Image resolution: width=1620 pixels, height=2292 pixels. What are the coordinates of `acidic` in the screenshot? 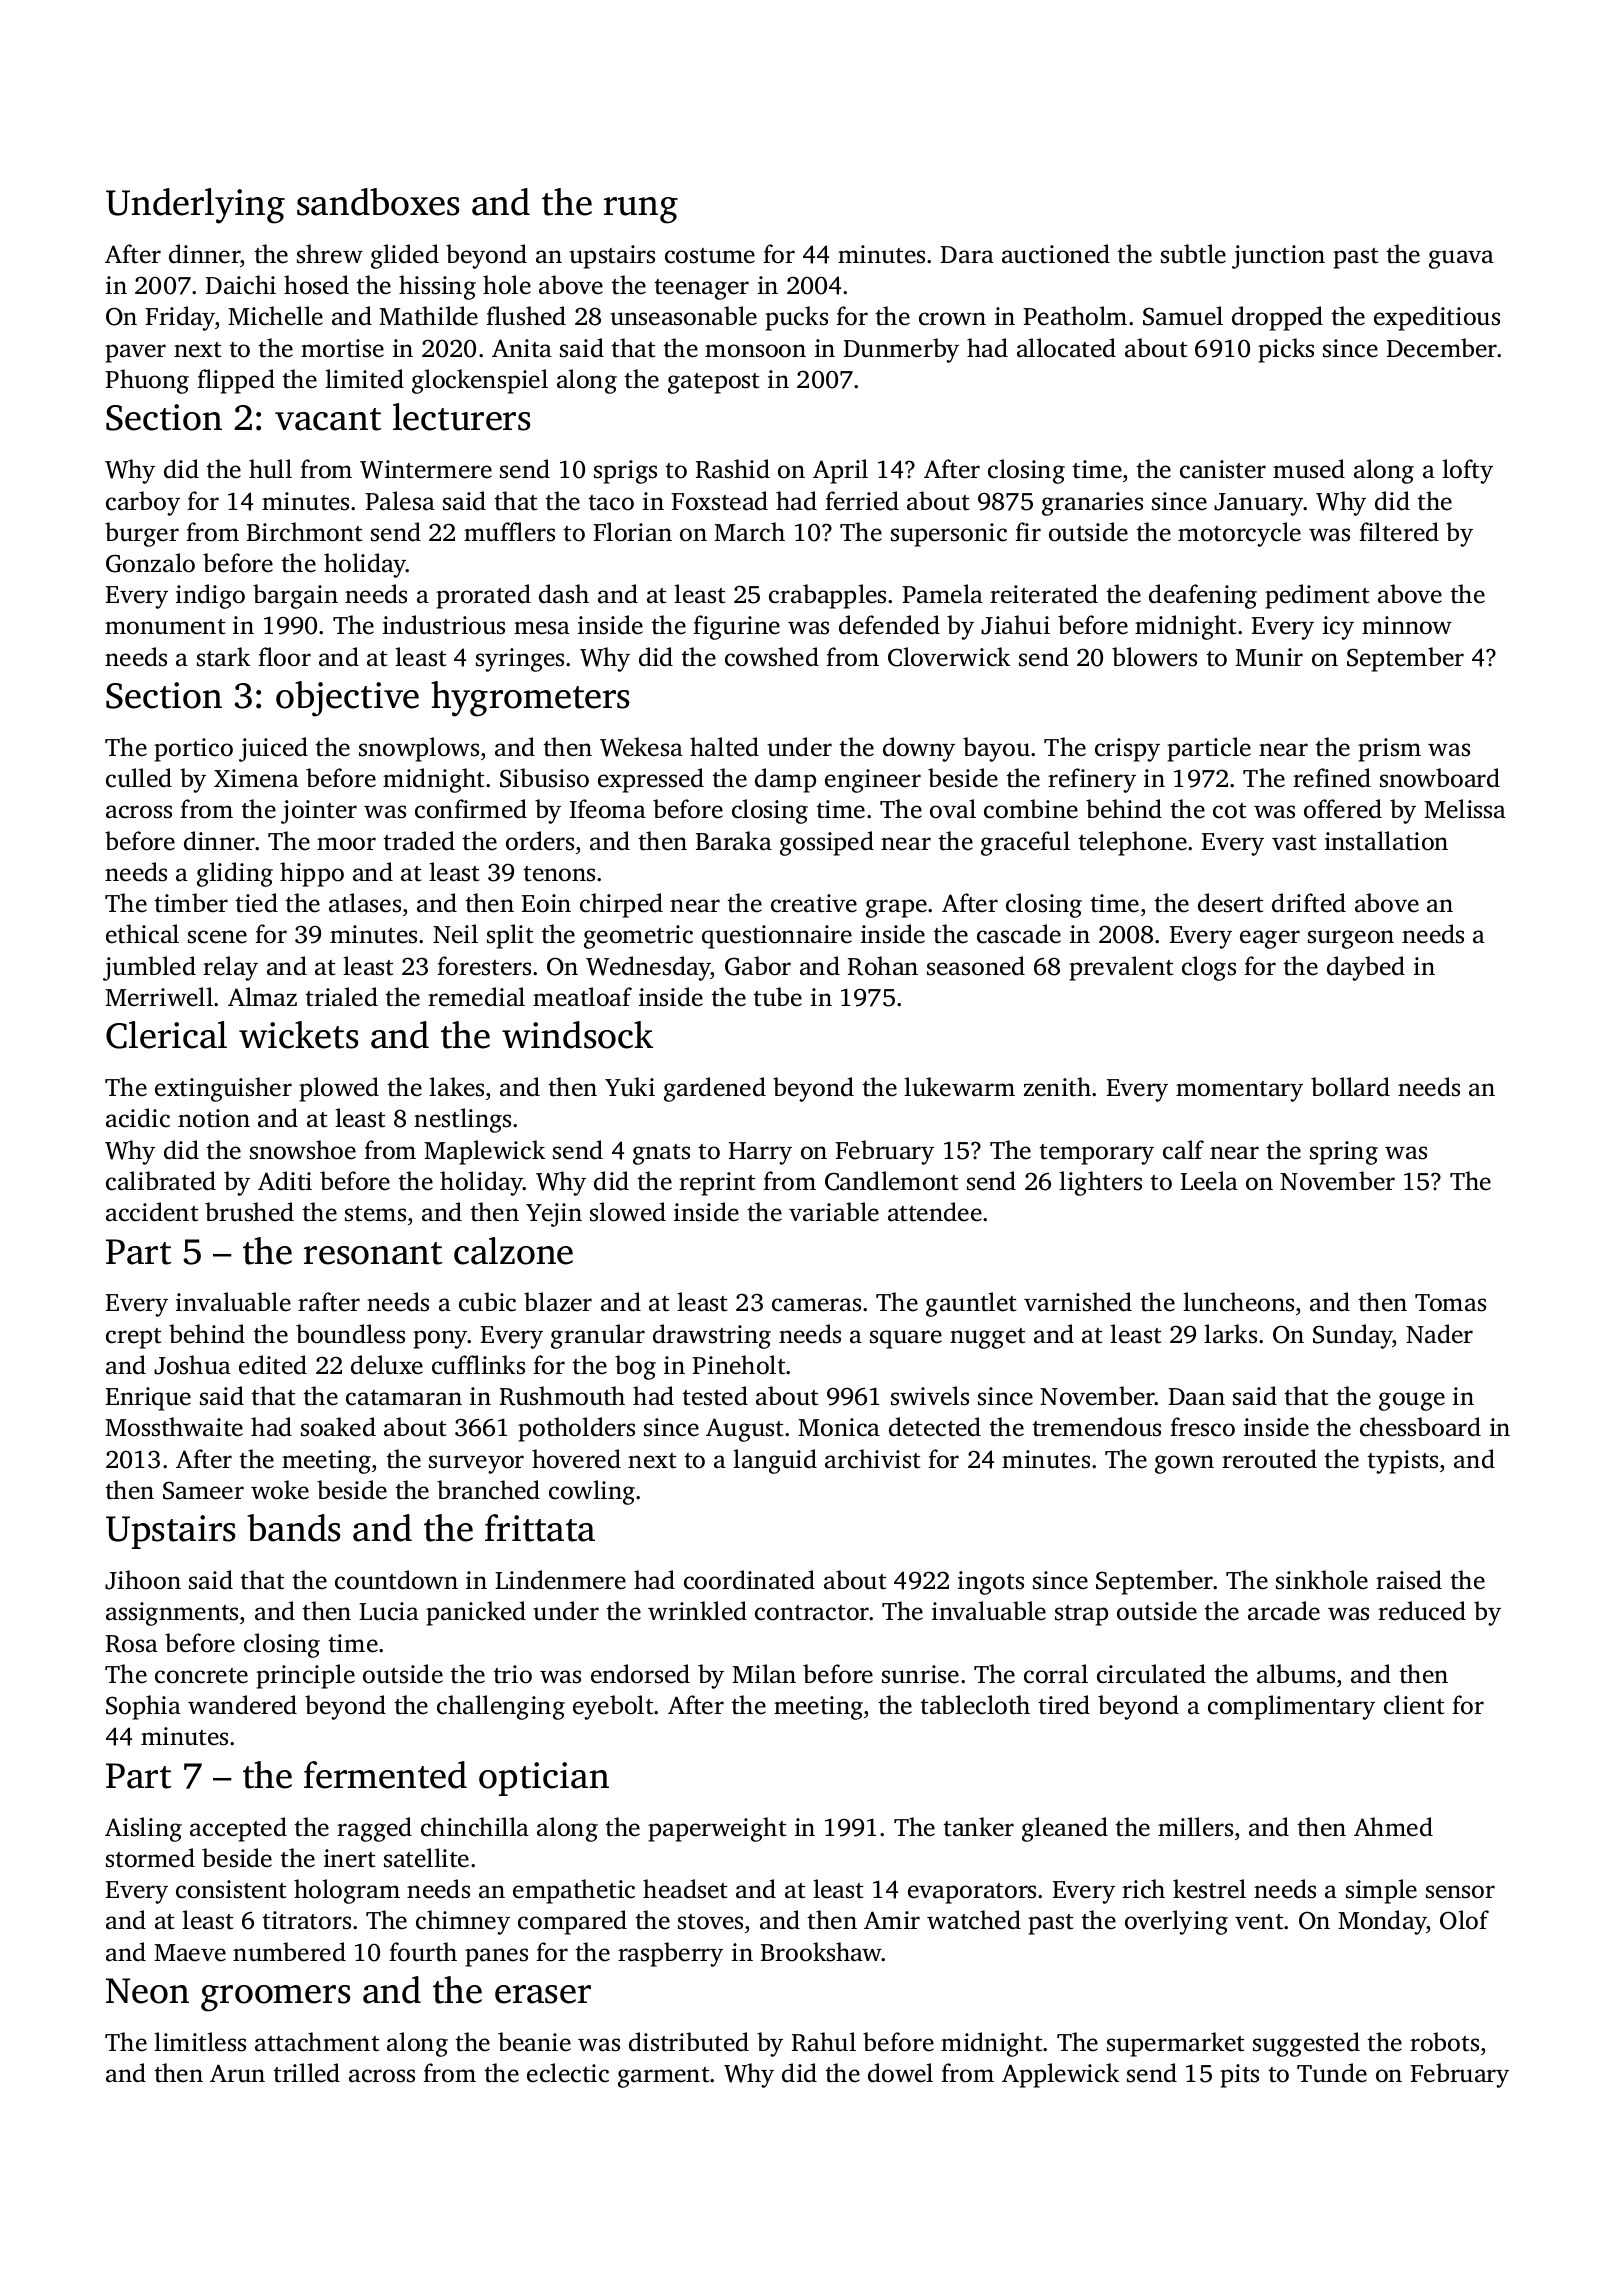 It's located at (138, 1118).
